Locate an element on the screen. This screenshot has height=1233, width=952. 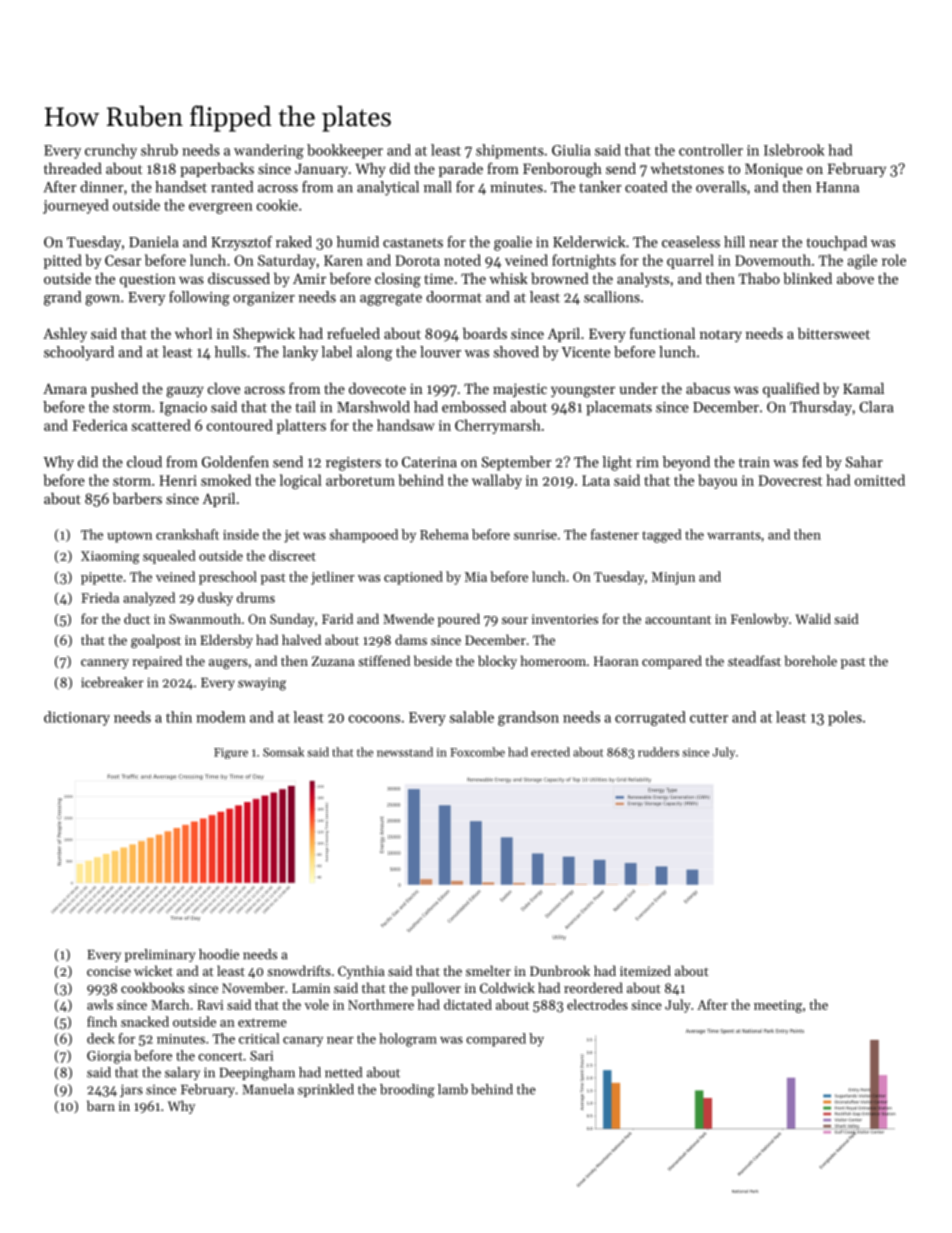
bittersweet is located at coordinates (834, 333).
